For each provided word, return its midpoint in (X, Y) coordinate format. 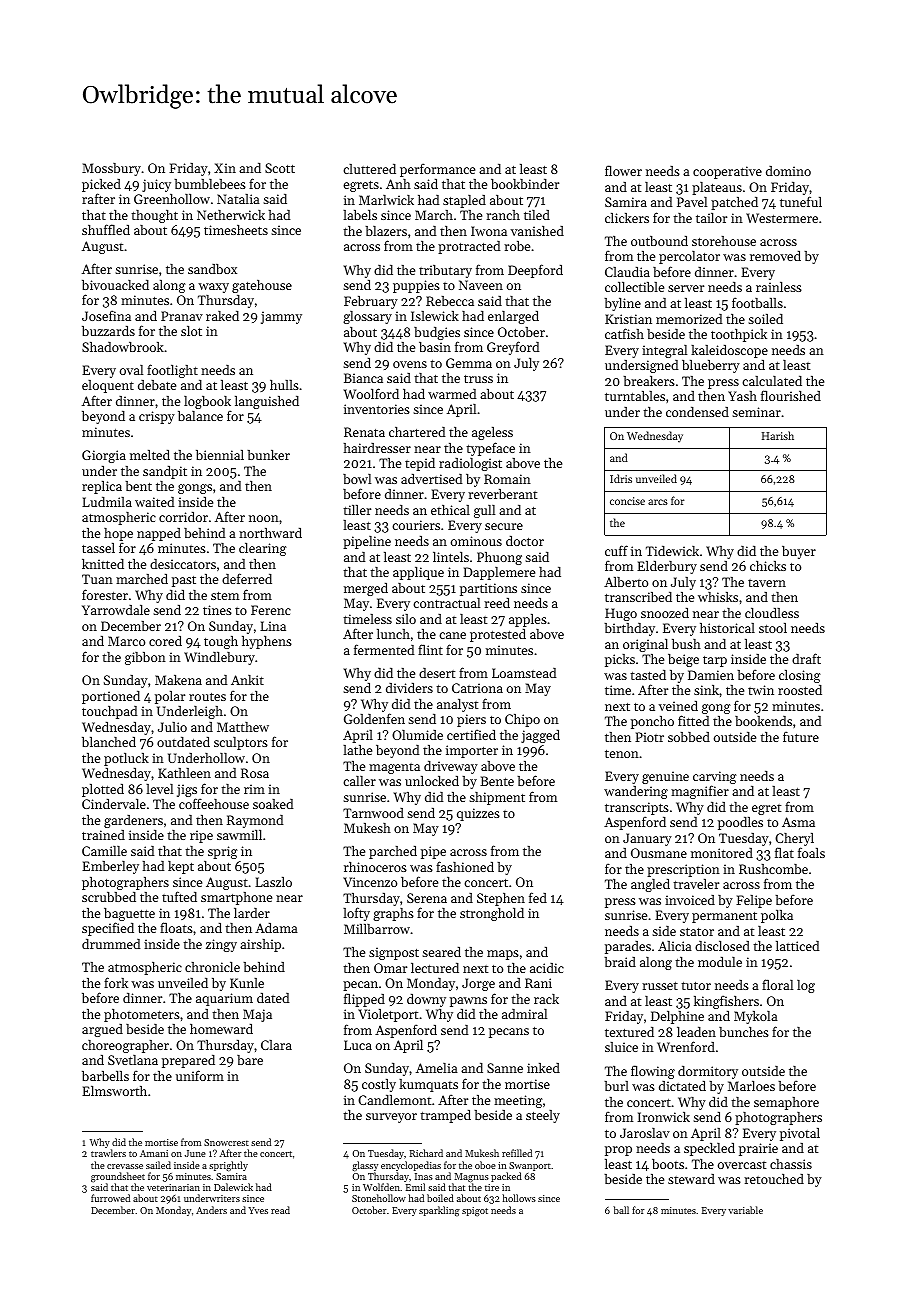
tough (221, 642)
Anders (211, 1210)
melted (150, 455)
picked (101, 185)
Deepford (535, 271)
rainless (779, 287)
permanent (724, 917)
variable (745, 1210)
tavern (767, 583)
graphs (393, 914)
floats (176, 927)
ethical (450, 510)
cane (452, 635)
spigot (475, 1211)
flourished (791, 395)
